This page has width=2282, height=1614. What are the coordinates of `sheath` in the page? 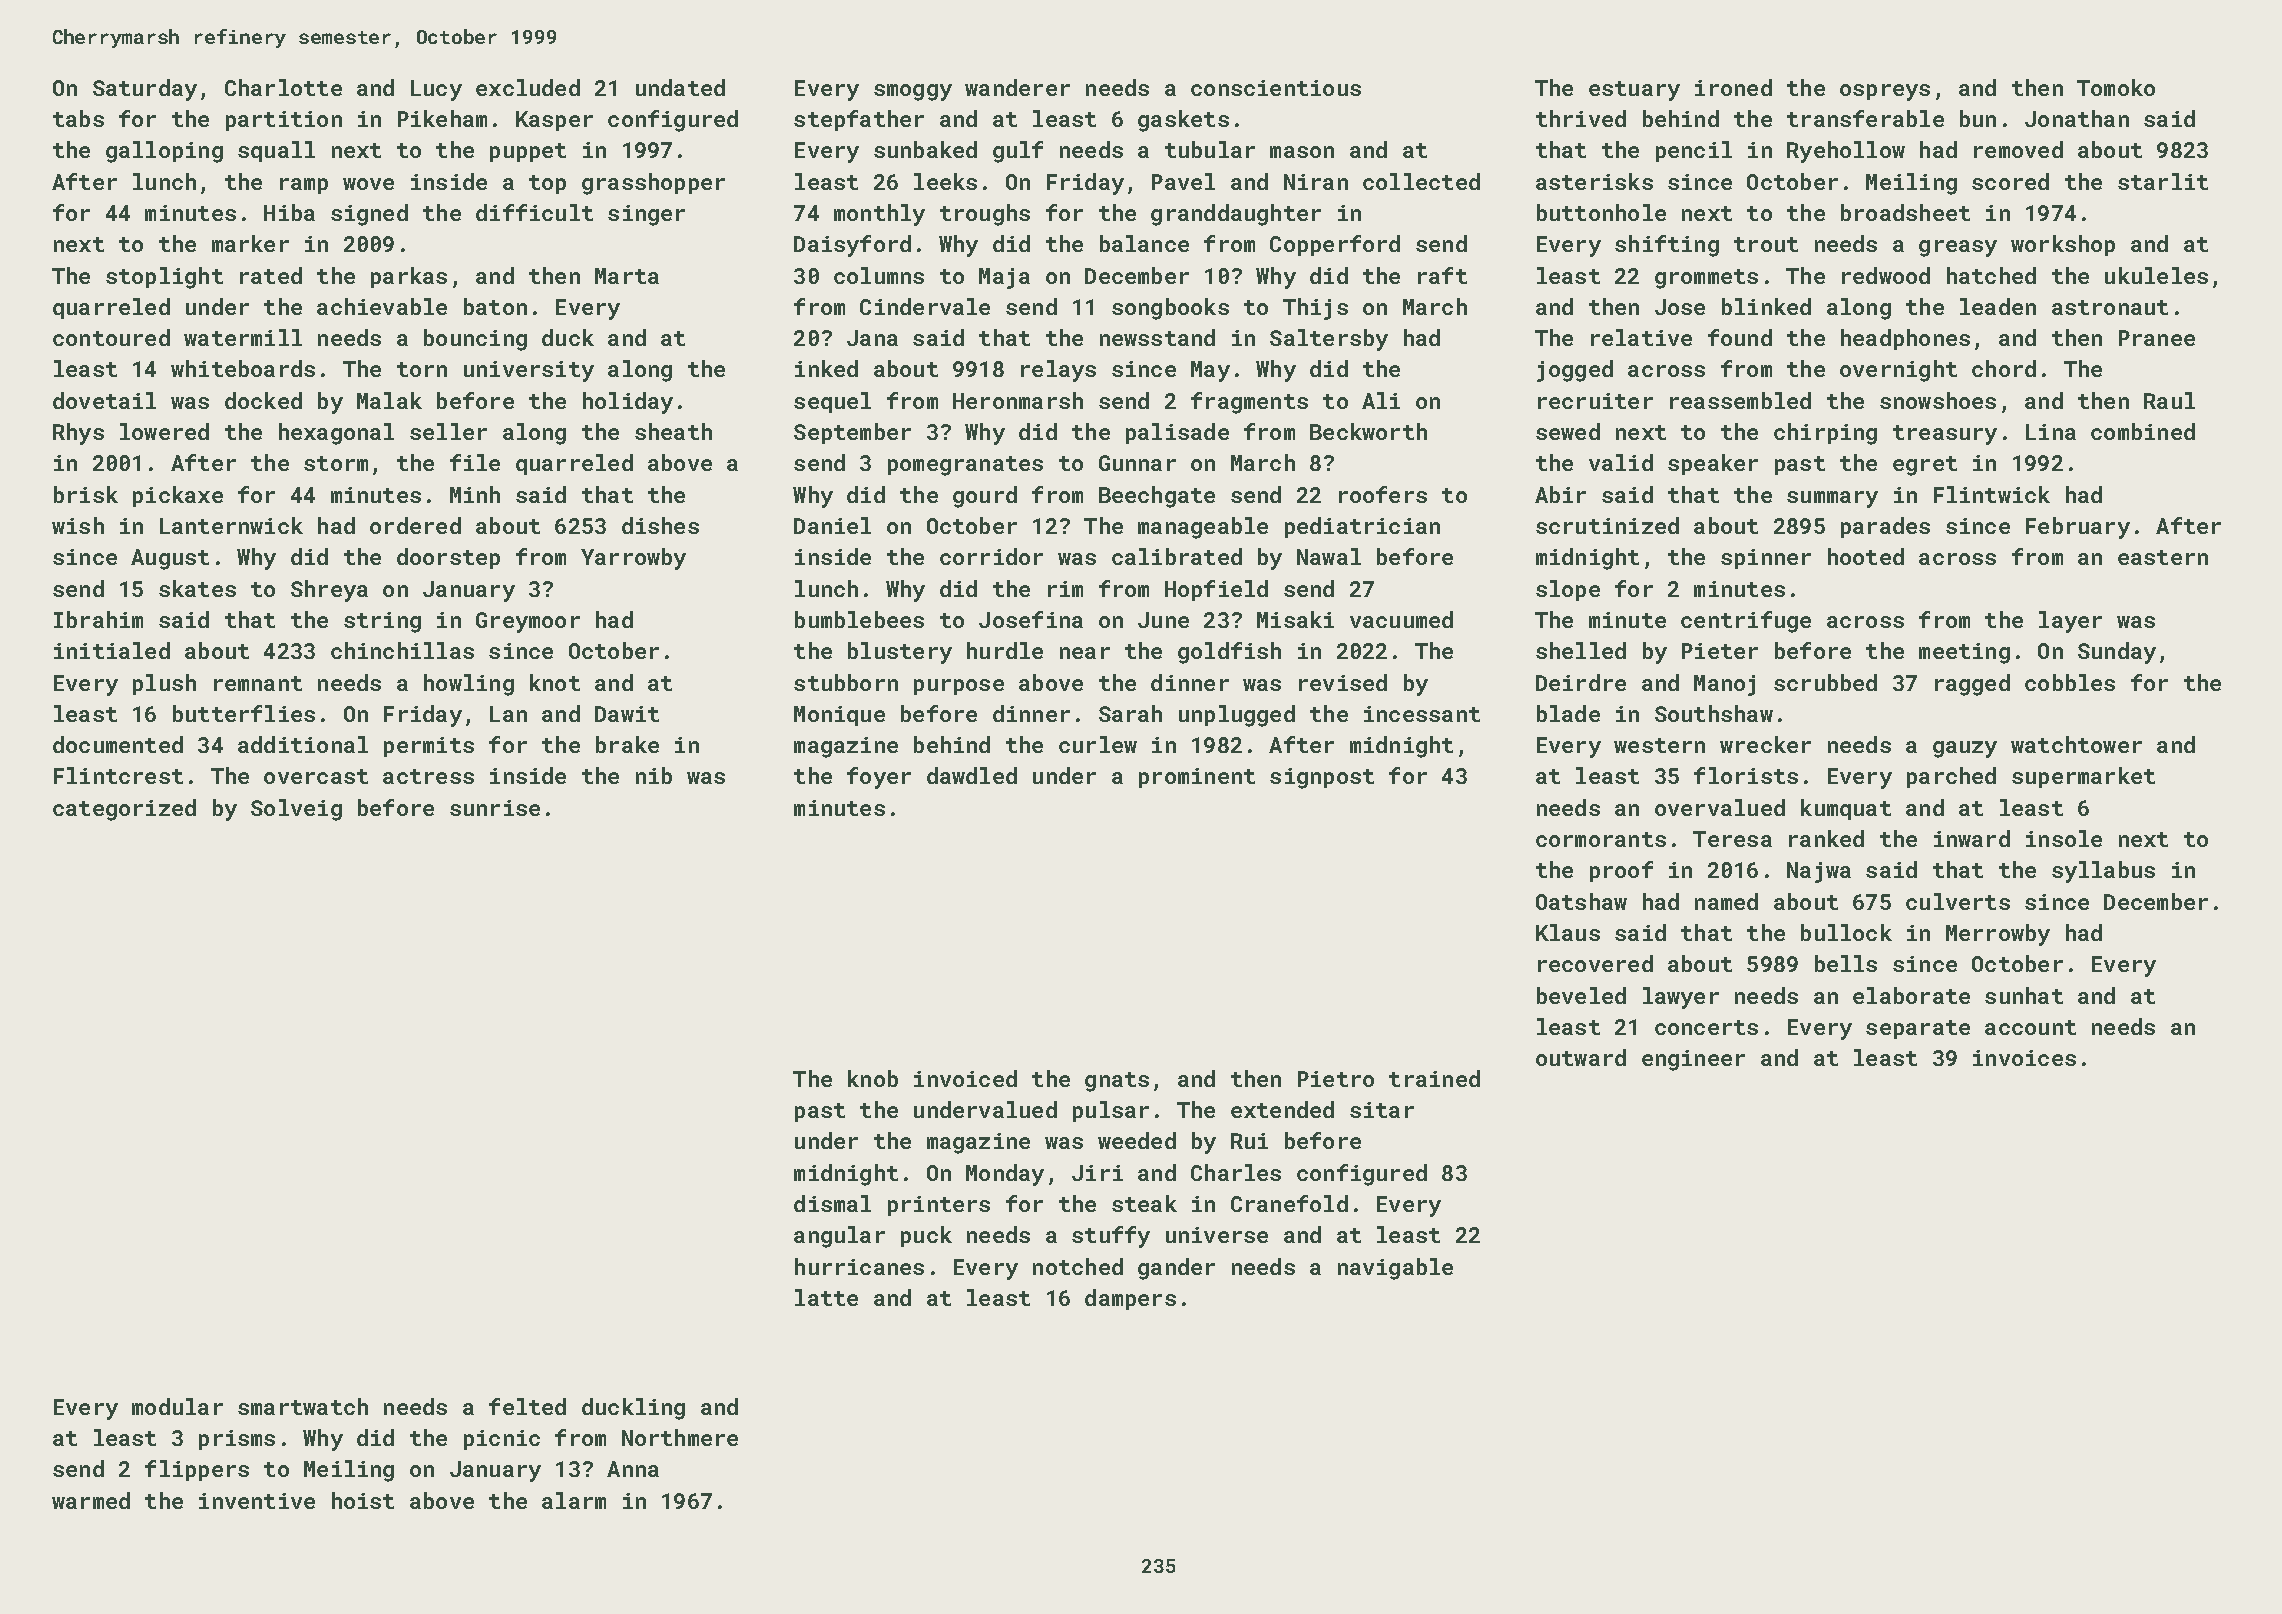 It's located at (673, 431).
